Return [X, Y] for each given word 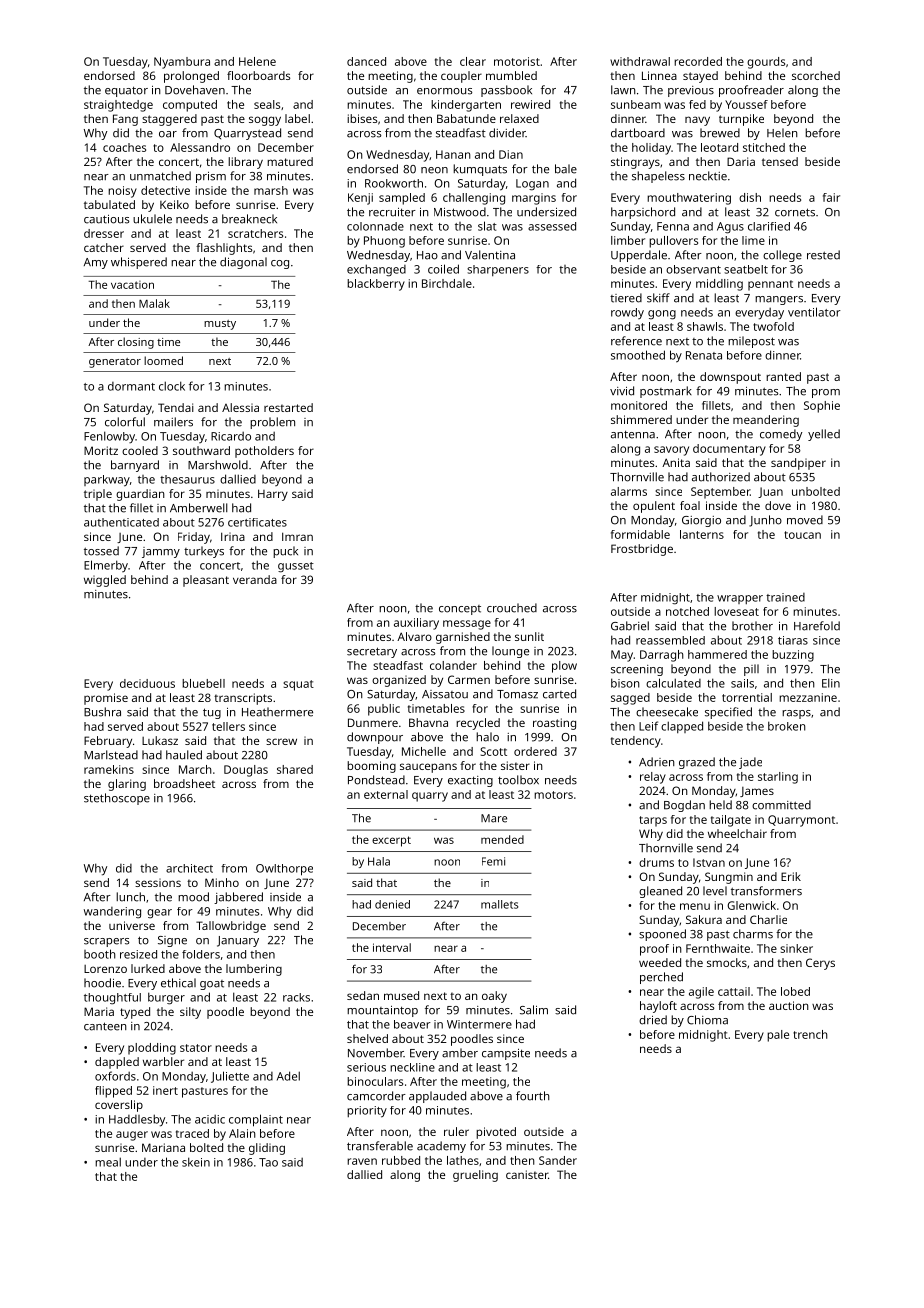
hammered [717, 654]
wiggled [105, 581]
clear [473, 61]
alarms [629, 491]
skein [196, 1162]
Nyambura [182, 63]
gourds [766, 63]
